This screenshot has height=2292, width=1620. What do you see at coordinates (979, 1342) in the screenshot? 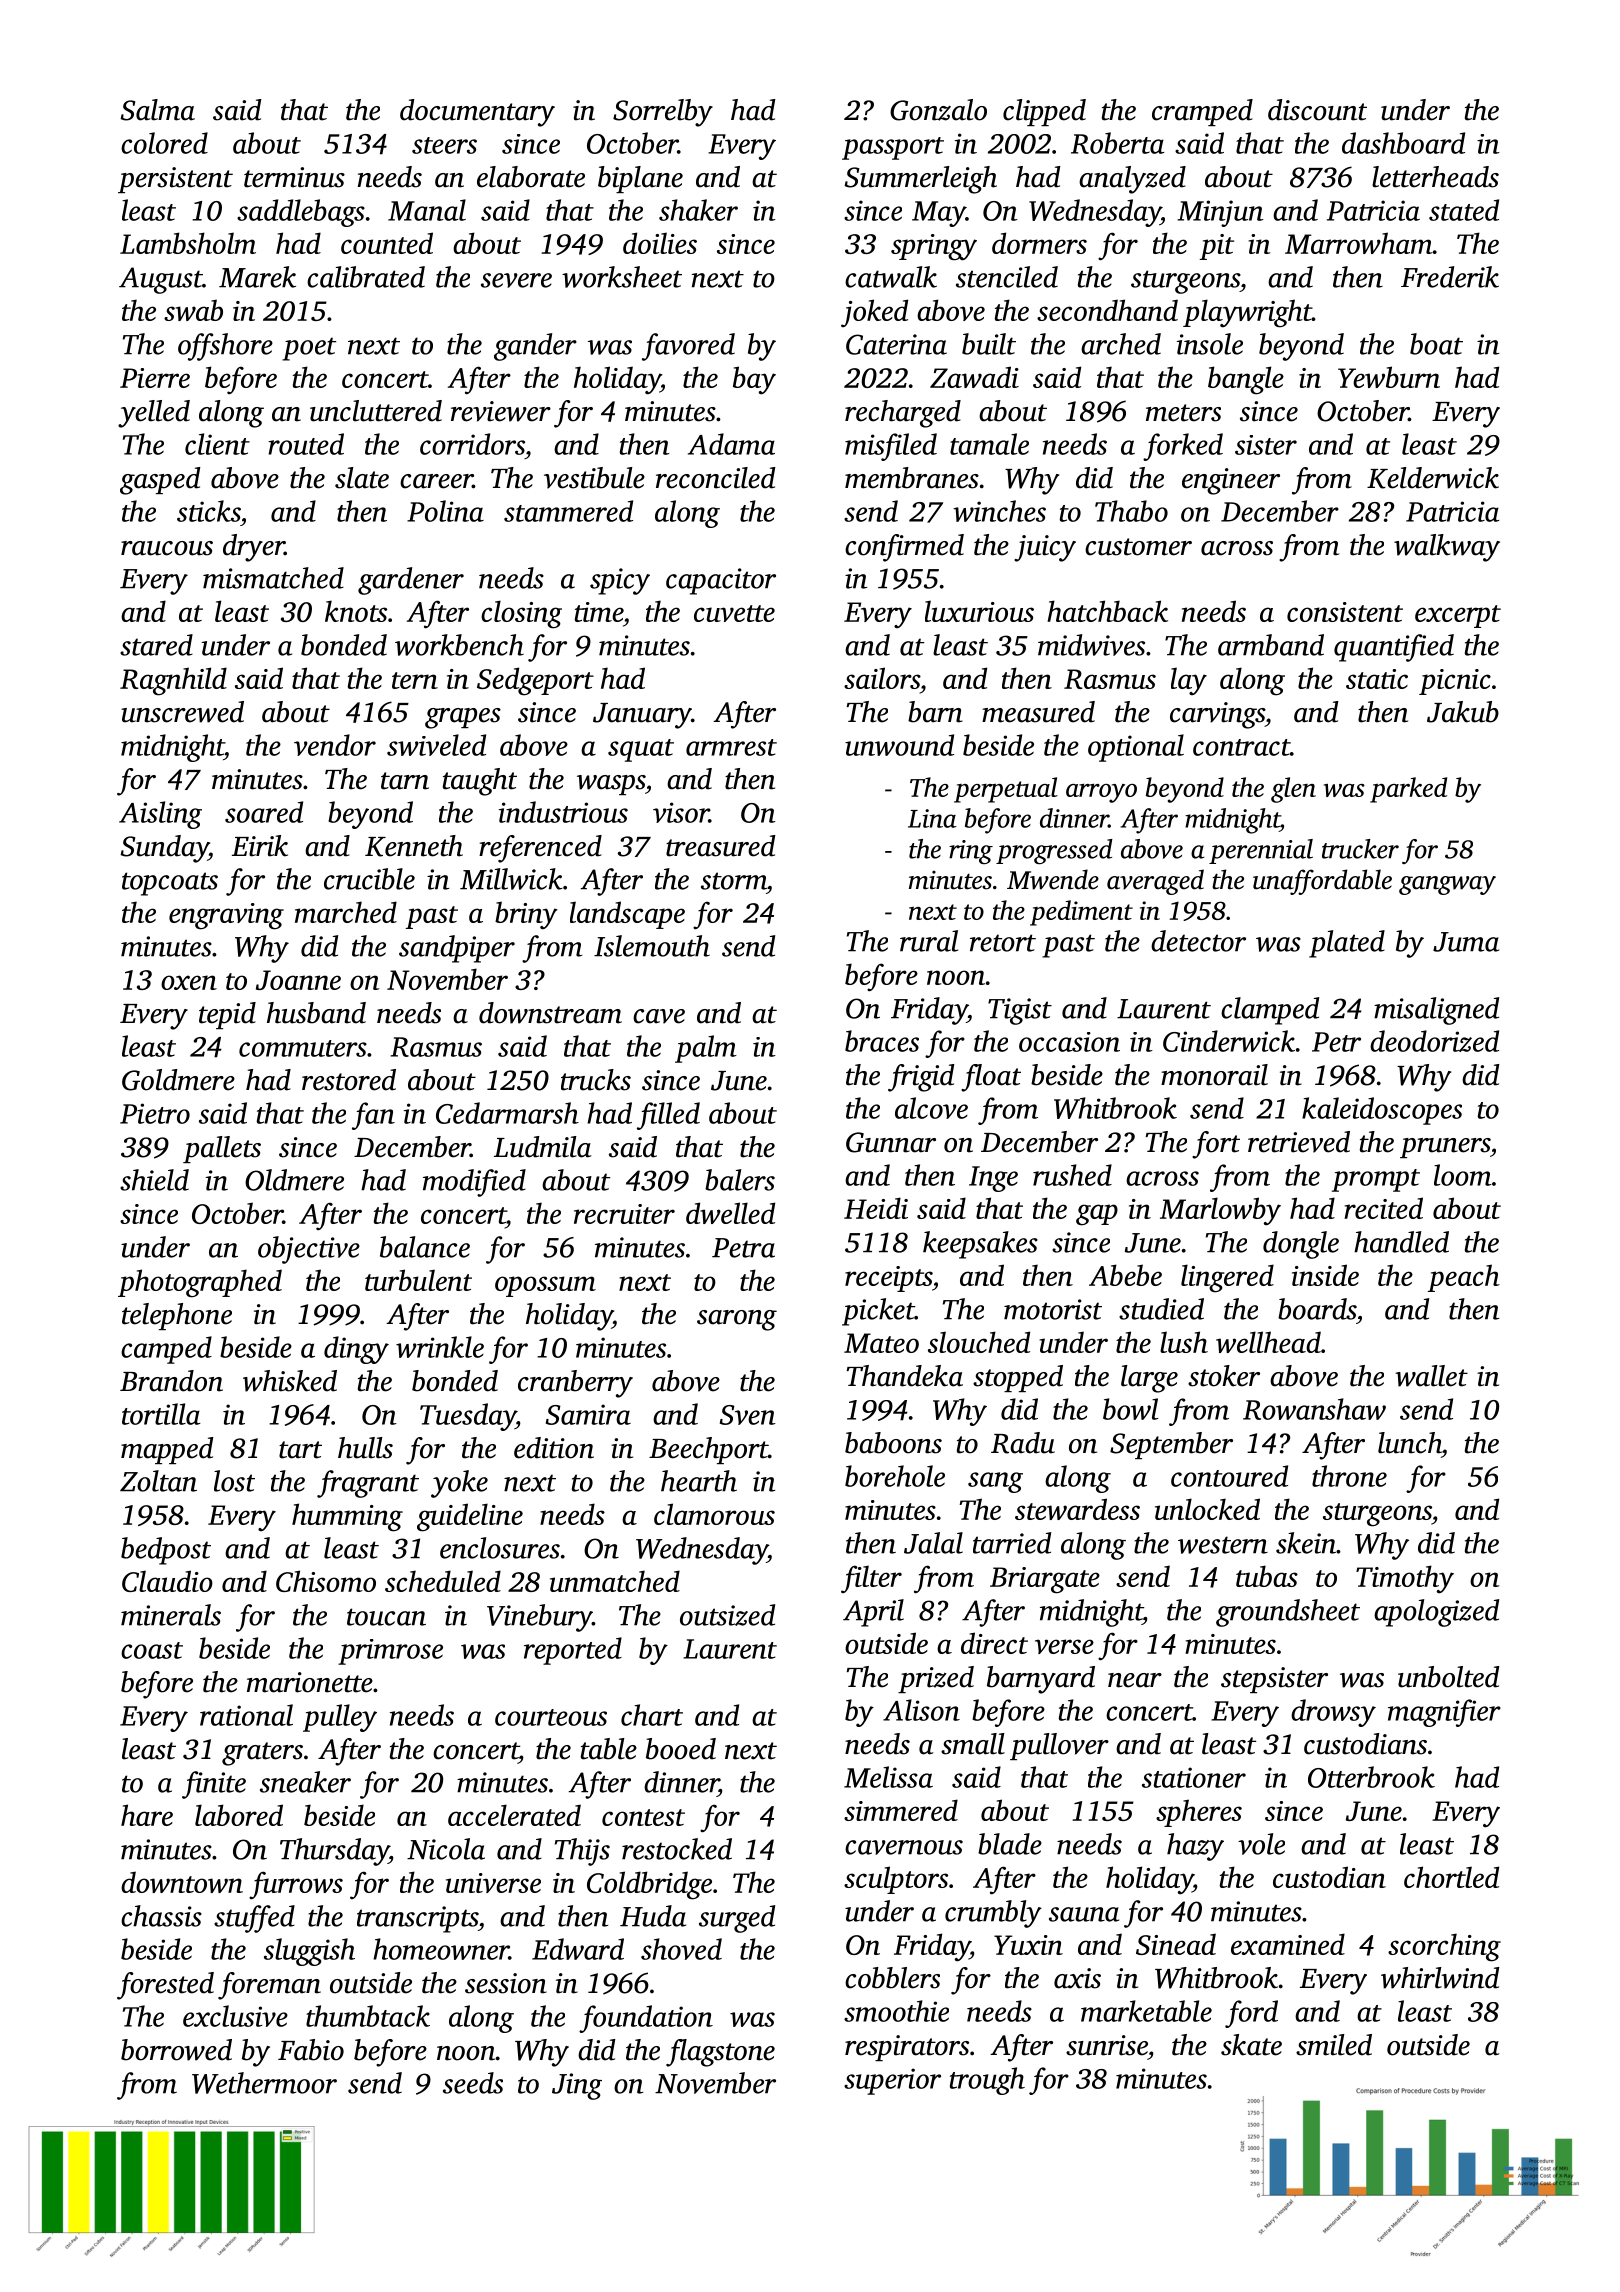
I see `slouched` at bounding box center [979, 1342].
